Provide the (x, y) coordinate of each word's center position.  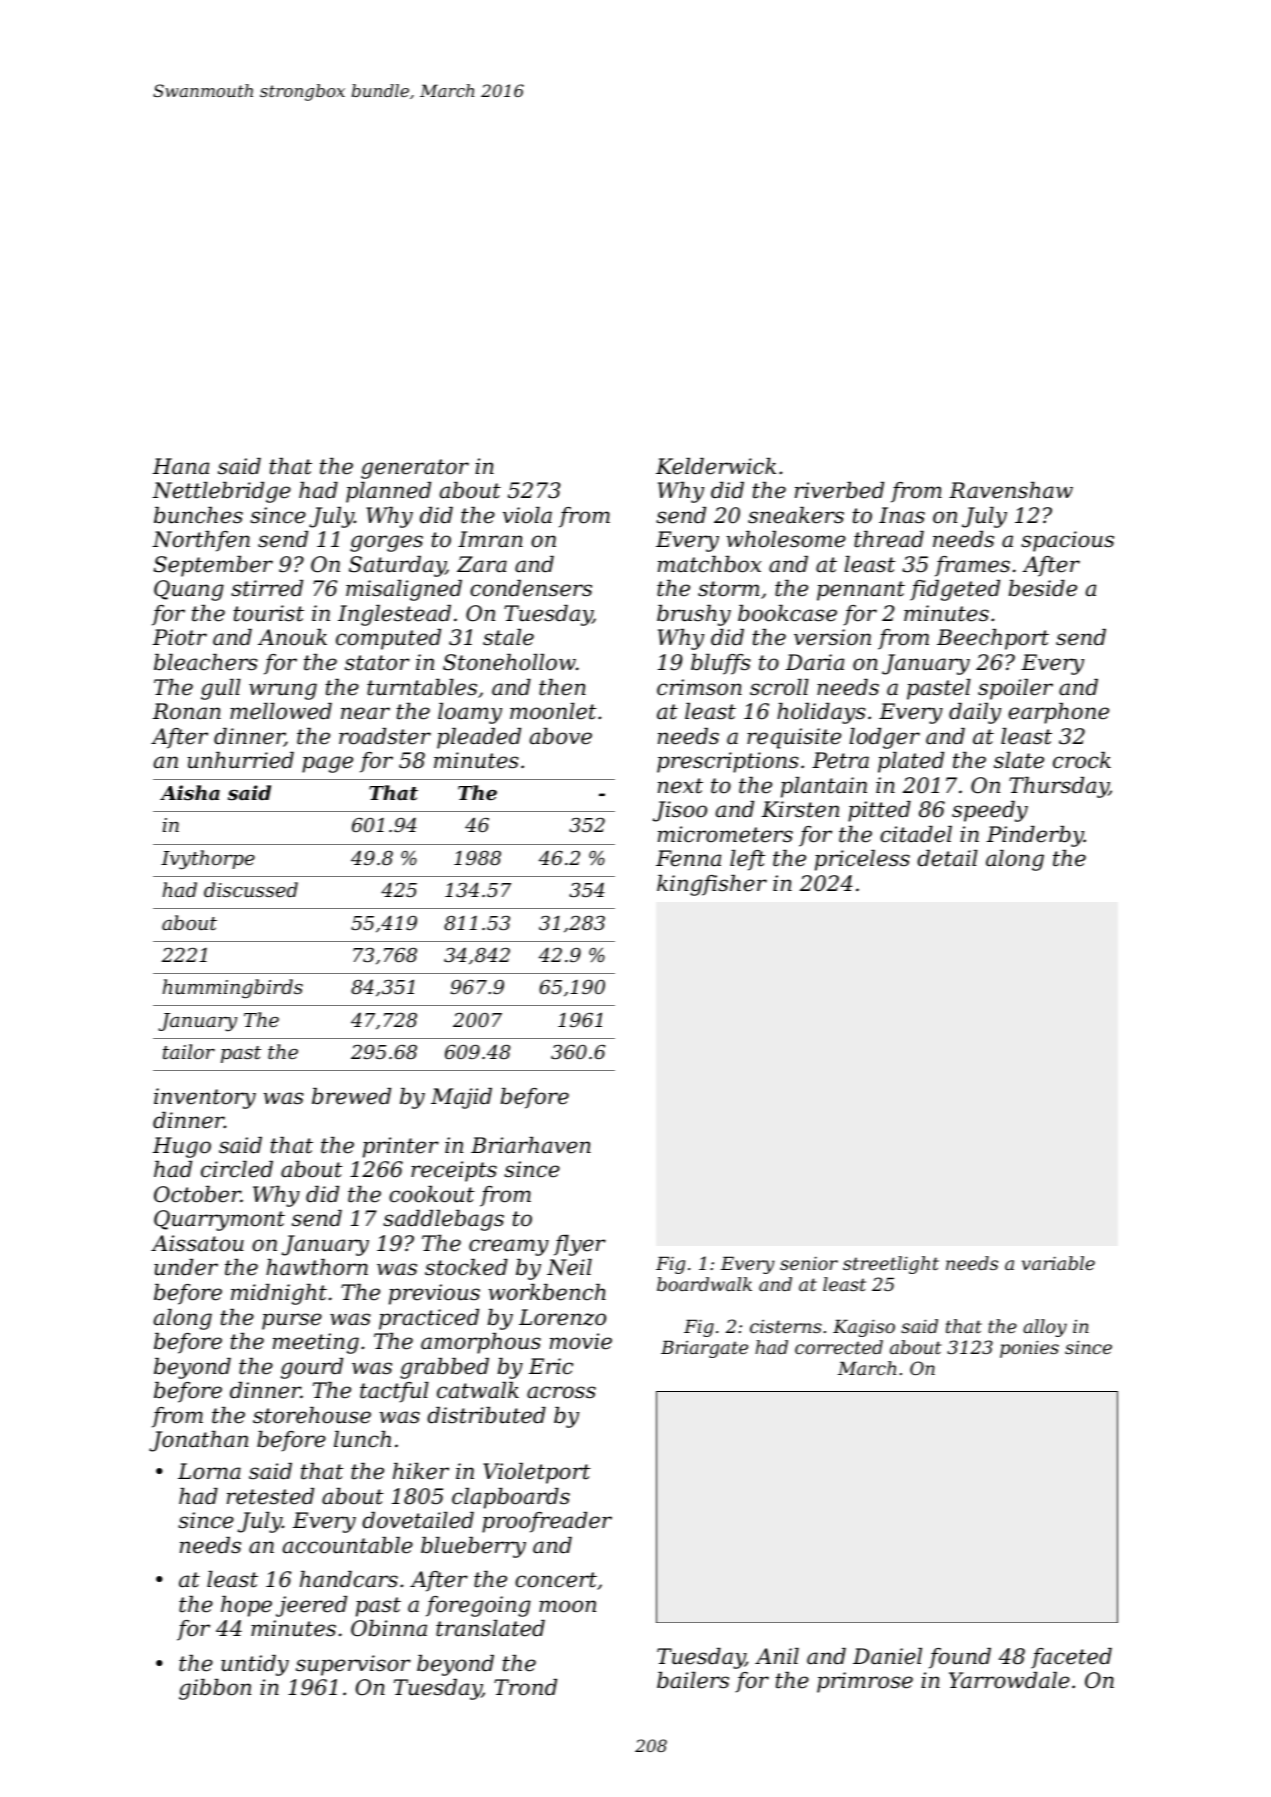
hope (246, 1606)
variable (1058, 1263)
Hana (181, 466)
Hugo (182, 1147)
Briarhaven (531, 1145)
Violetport (536, 1473)
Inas (902, 515)
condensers (531, 588)
